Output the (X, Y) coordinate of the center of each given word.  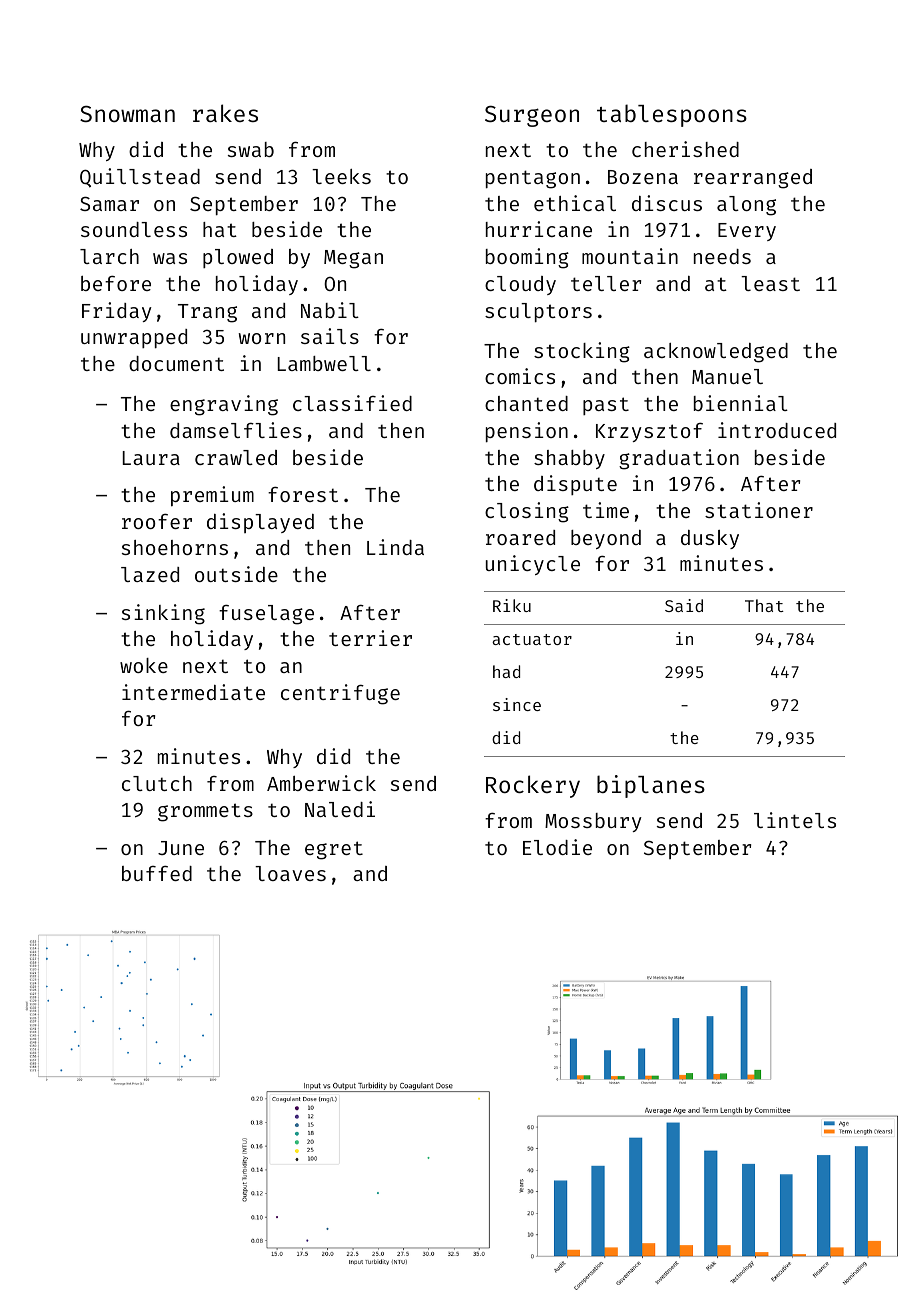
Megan (353, 259)
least (770, 283)
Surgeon (532, 116)
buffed (157, 873)
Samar (109, 203)
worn (262, 338)
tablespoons (672, 115)
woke (144, 665)
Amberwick (321, 783)
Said (684, 605)
